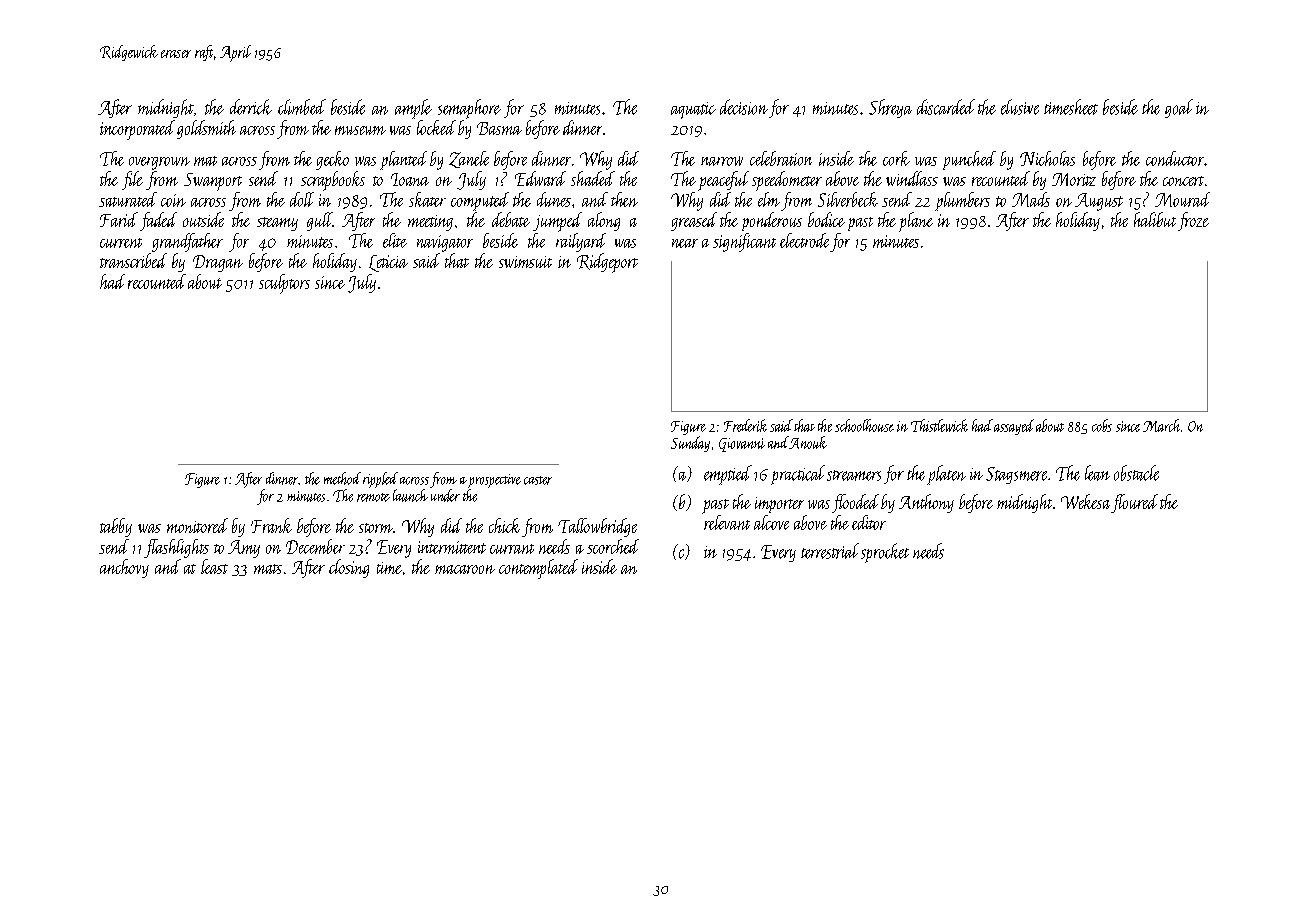 The height and width of the screenshot is (924, 1308). I want to click on sculptors, so click(284, 284).
